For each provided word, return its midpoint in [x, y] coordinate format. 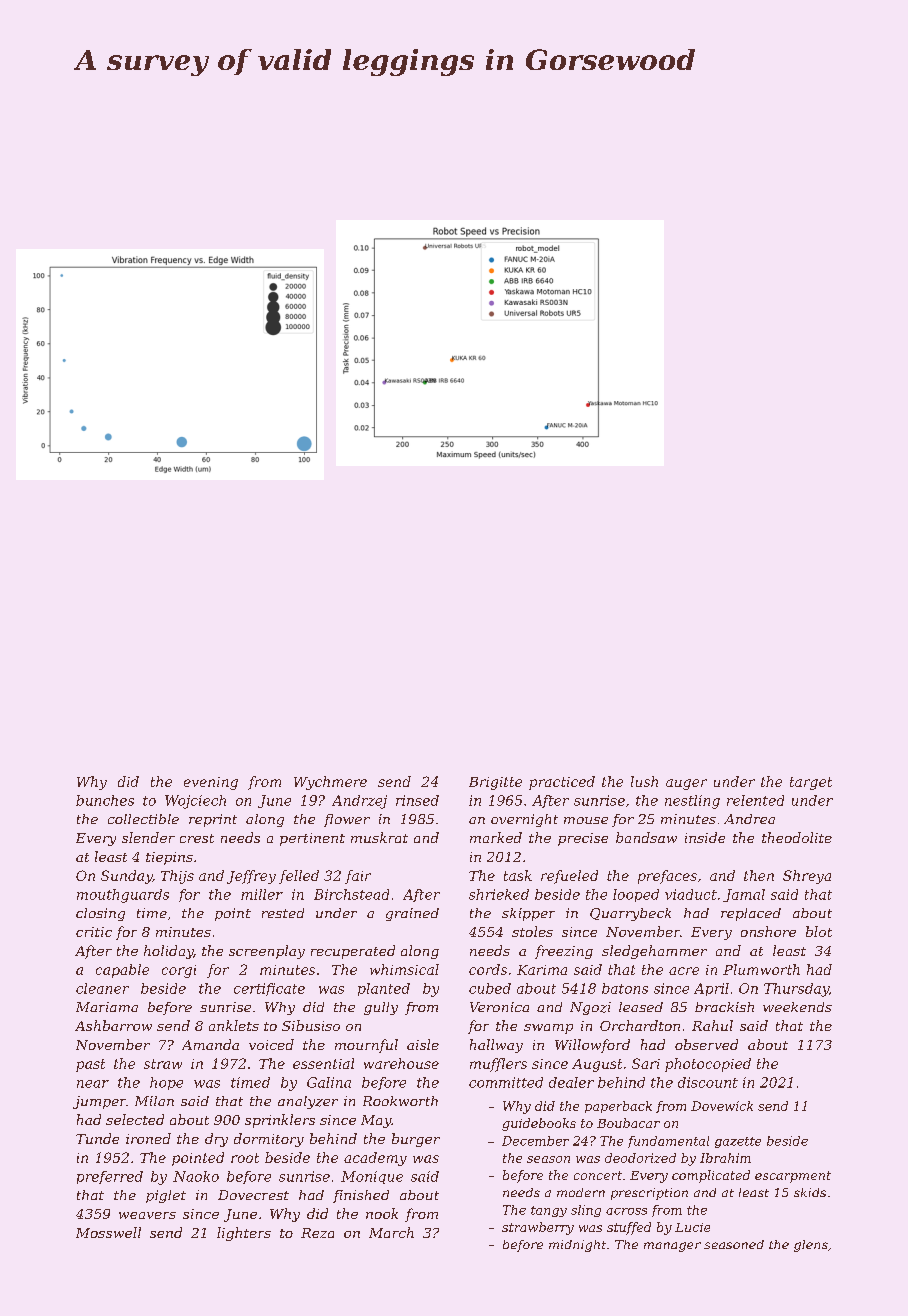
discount [708, 1082]
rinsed [417, 800]
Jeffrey [251, 877]
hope [166, 1083]
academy [375, 1159]
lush [644, 781]
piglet [166, 1196]
